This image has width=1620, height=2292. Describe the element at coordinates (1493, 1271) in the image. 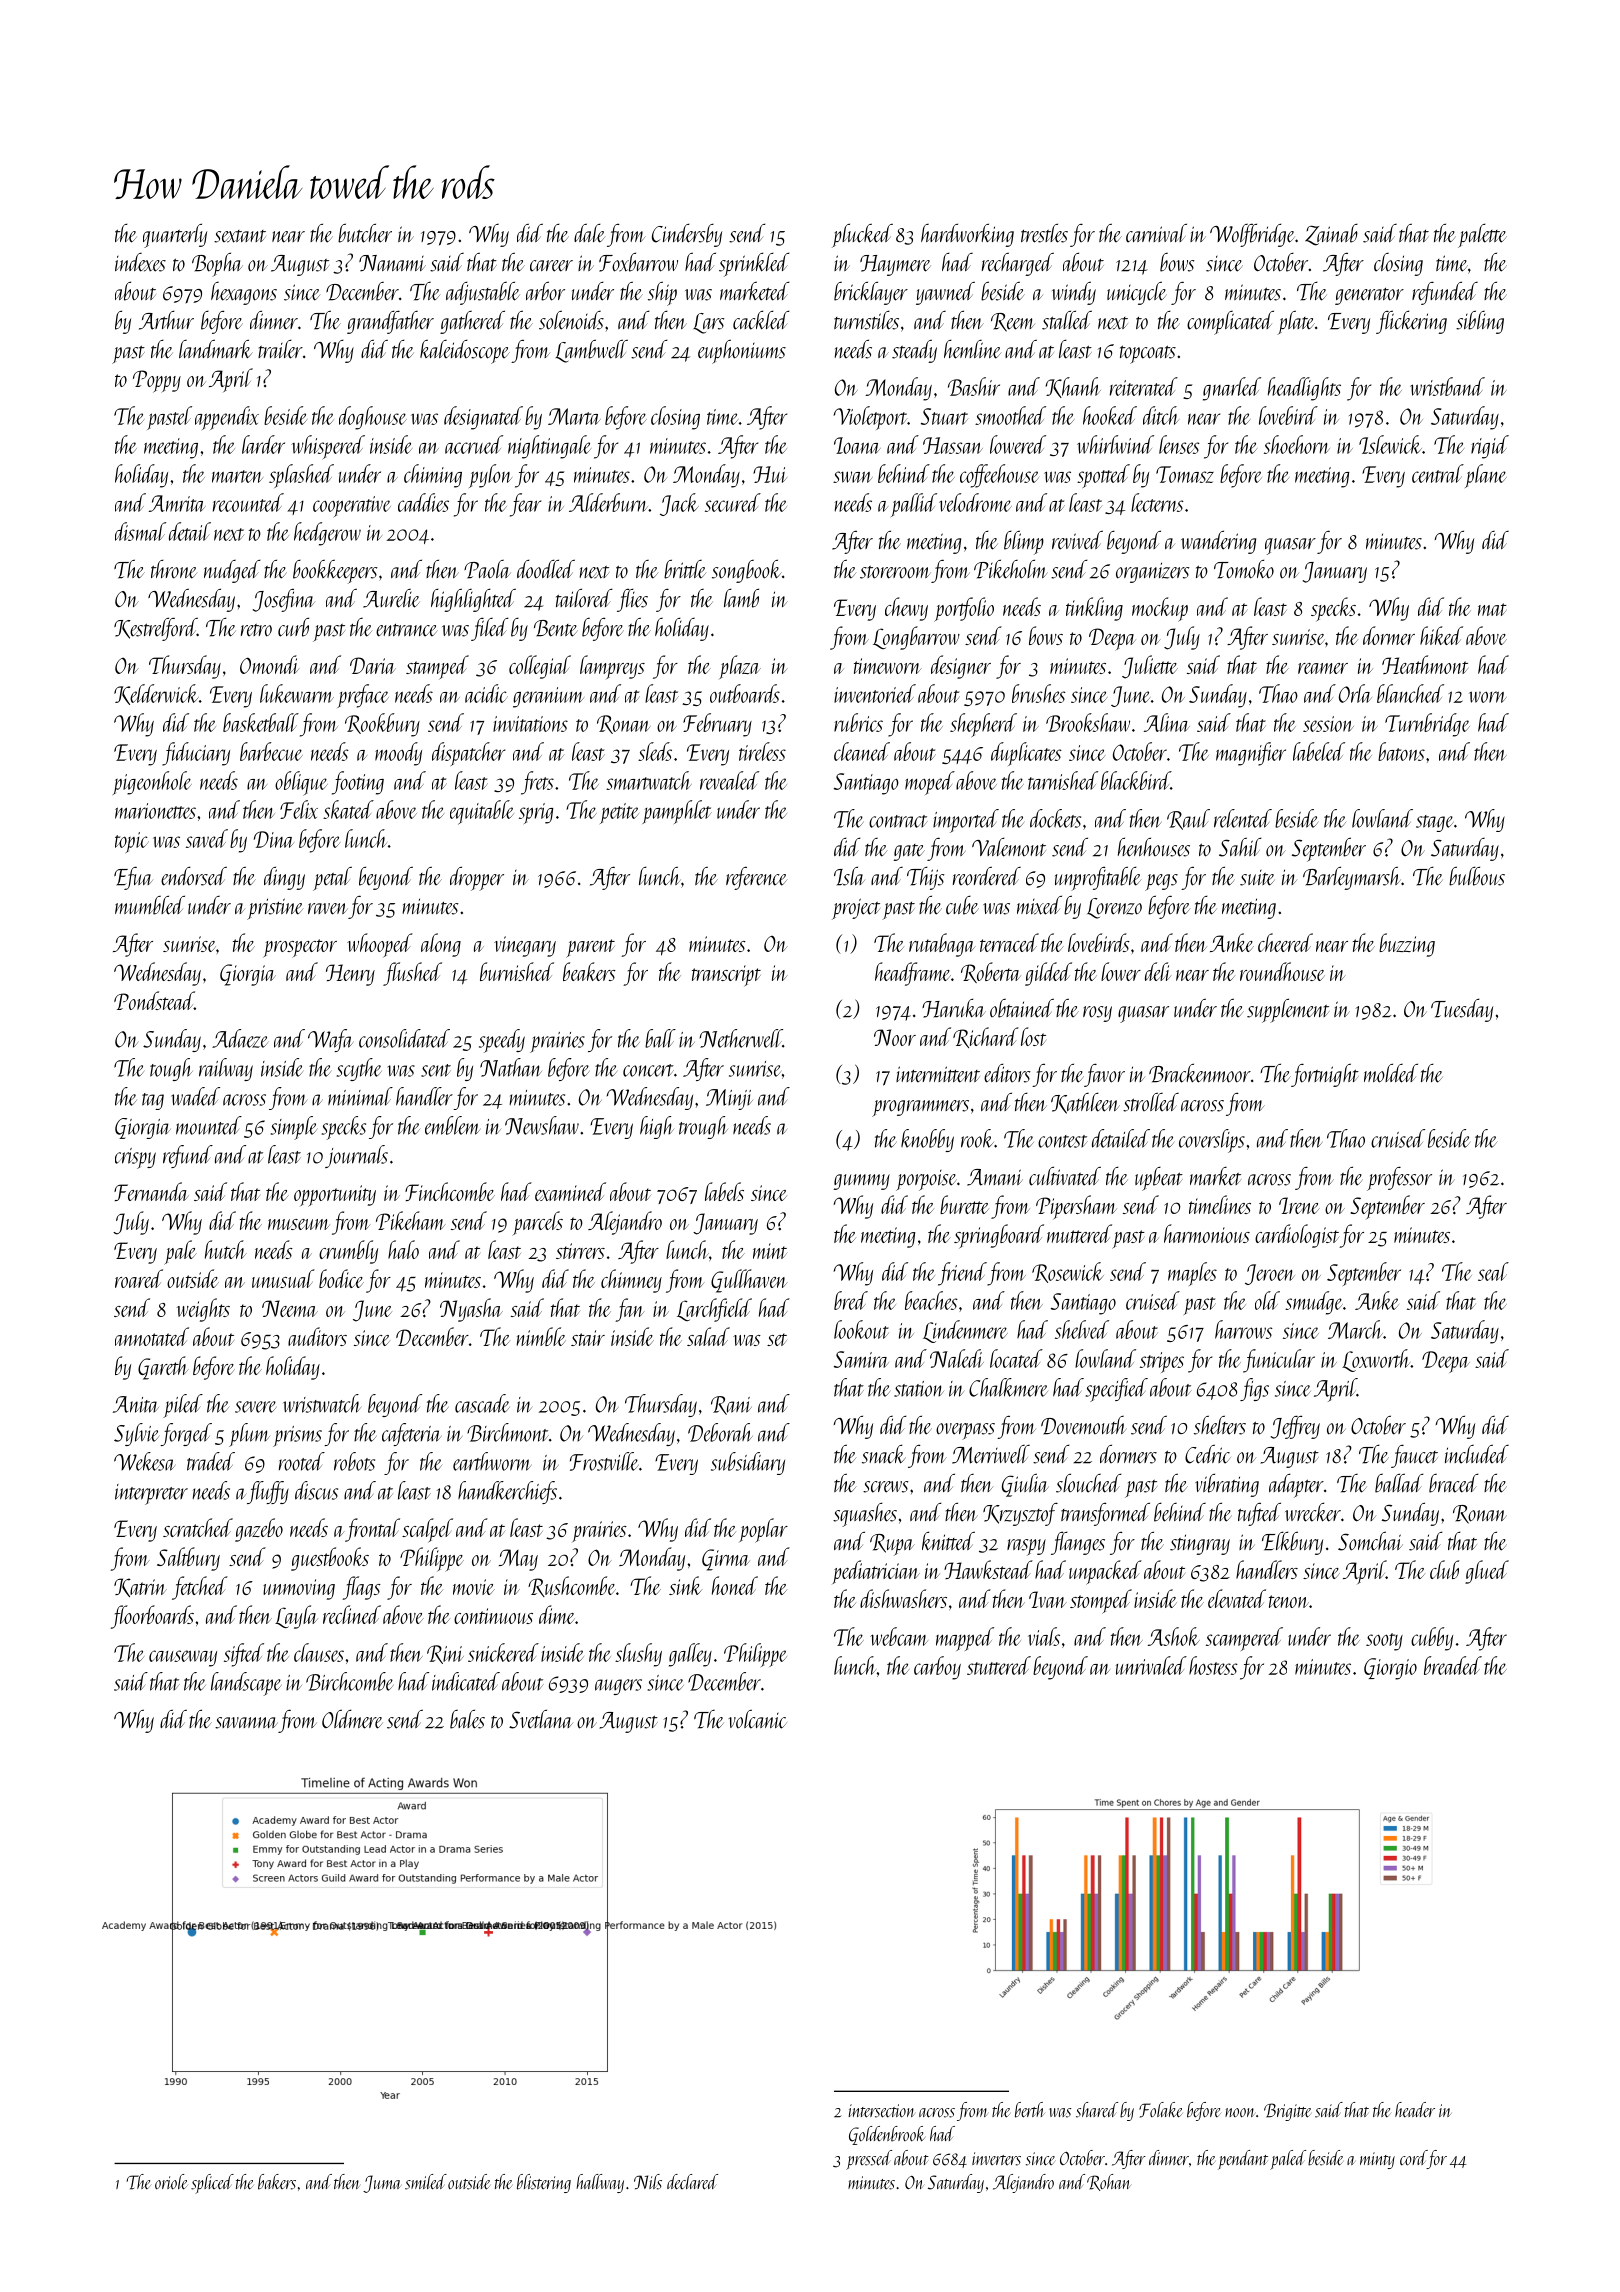

I see `seal` at that location.
